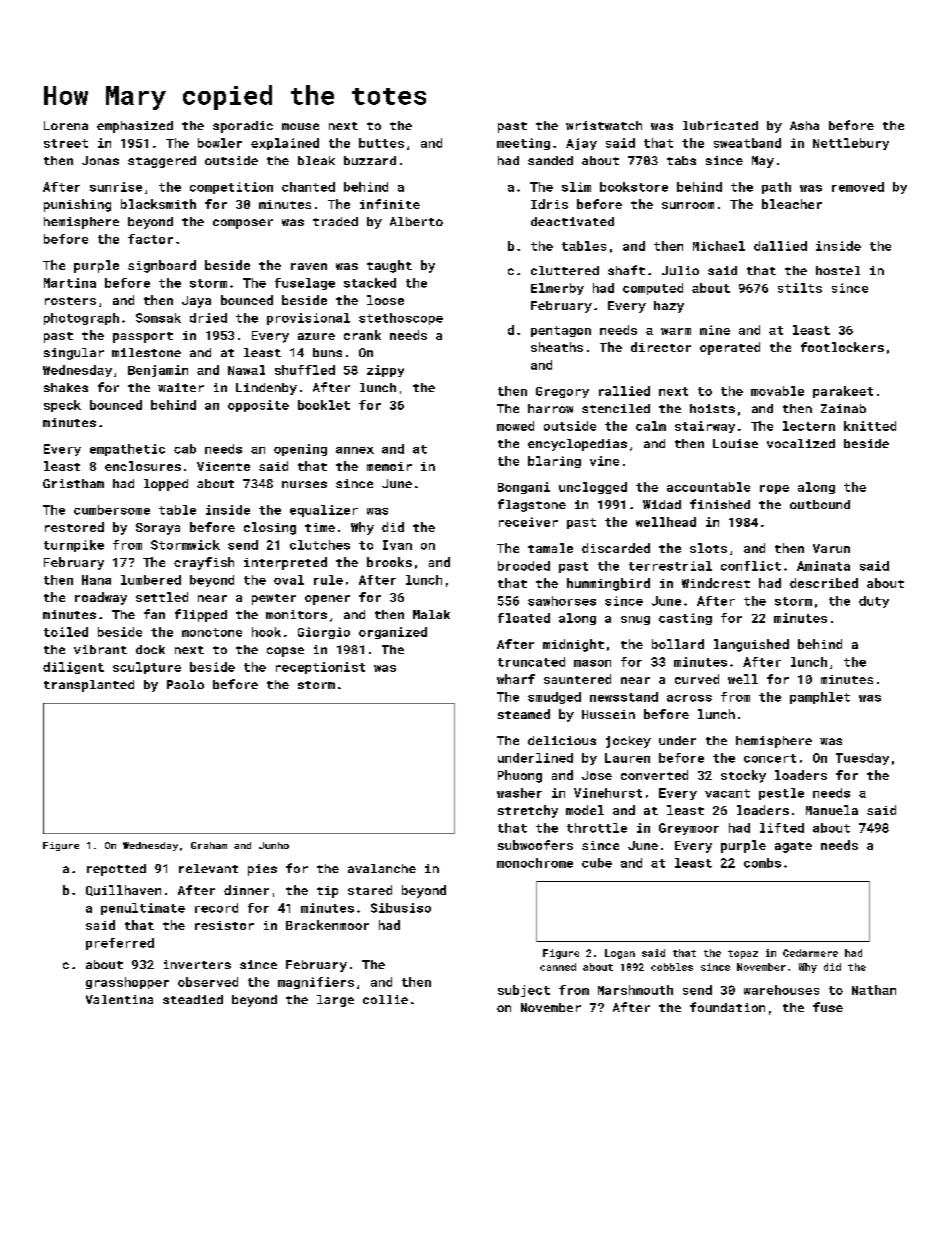 The height and width of the image is (1233, 952). I want to click on meeting, so click(523, 144).
